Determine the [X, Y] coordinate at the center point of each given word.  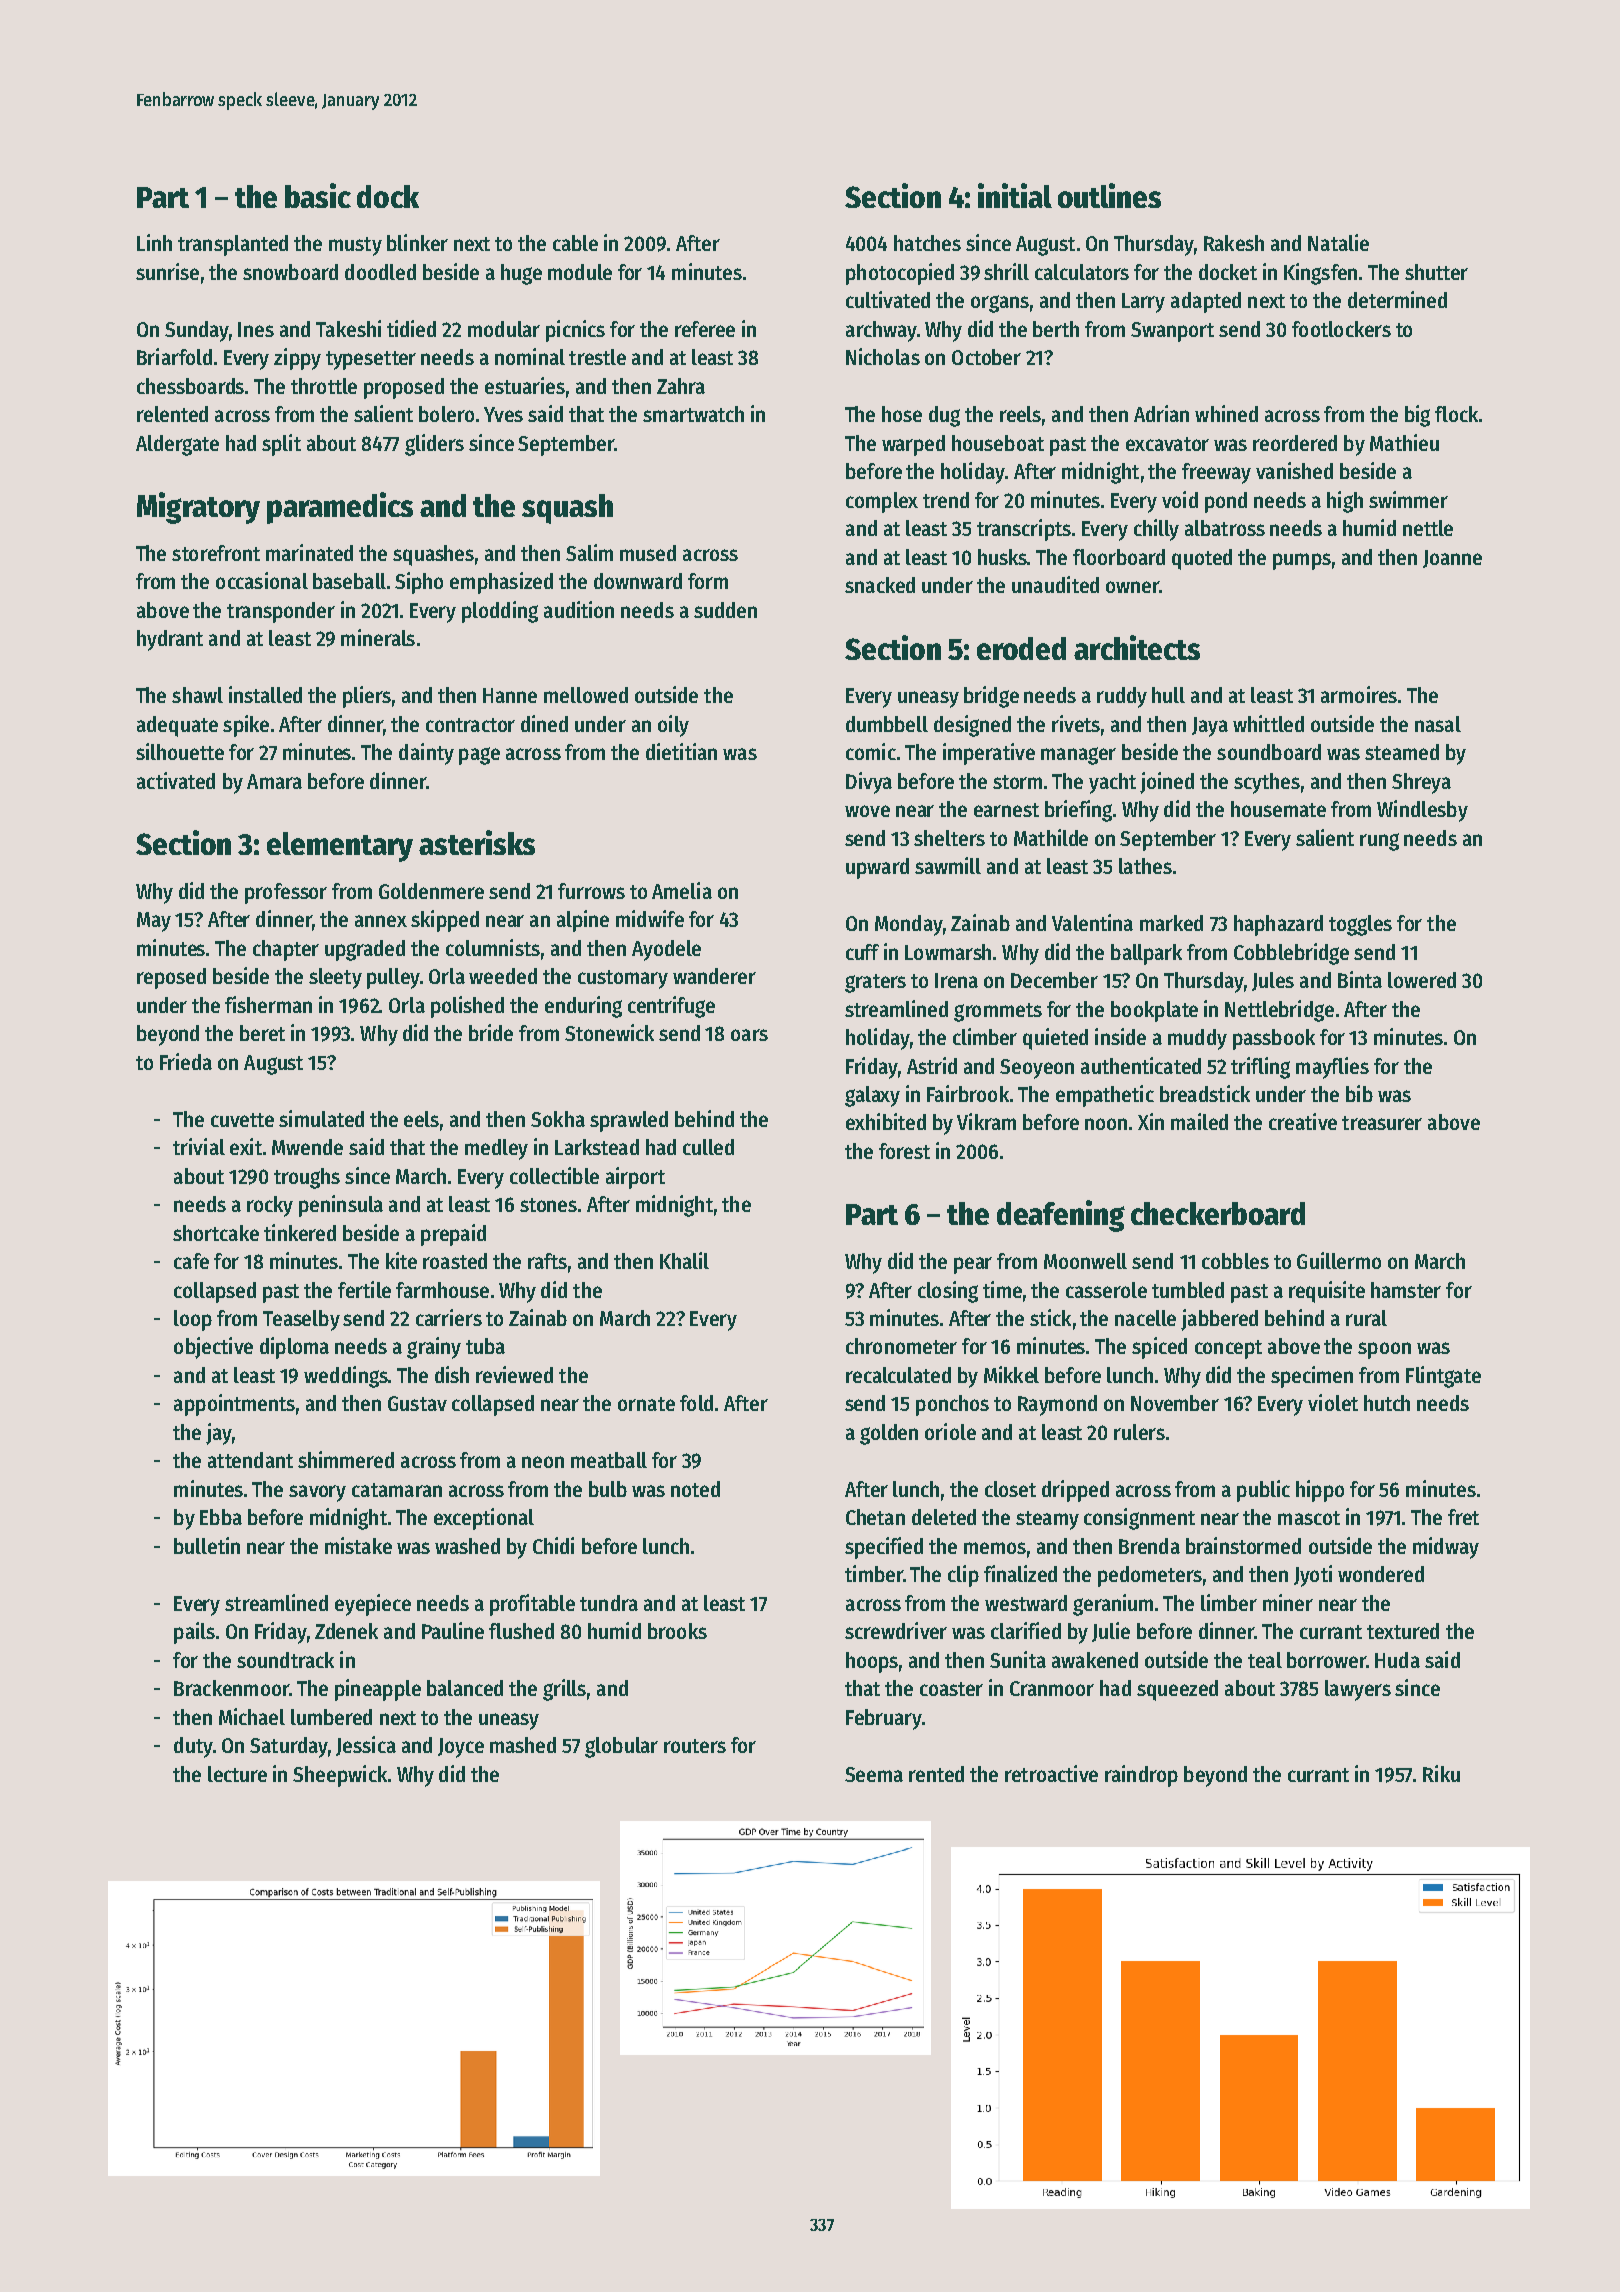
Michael [252, 1716]
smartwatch [693, 414]
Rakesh [1234, 243]
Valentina [1092, 922]
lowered [1422, 980]
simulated [321, 1118]
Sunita [1018, 1659]
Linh [154, 242]
